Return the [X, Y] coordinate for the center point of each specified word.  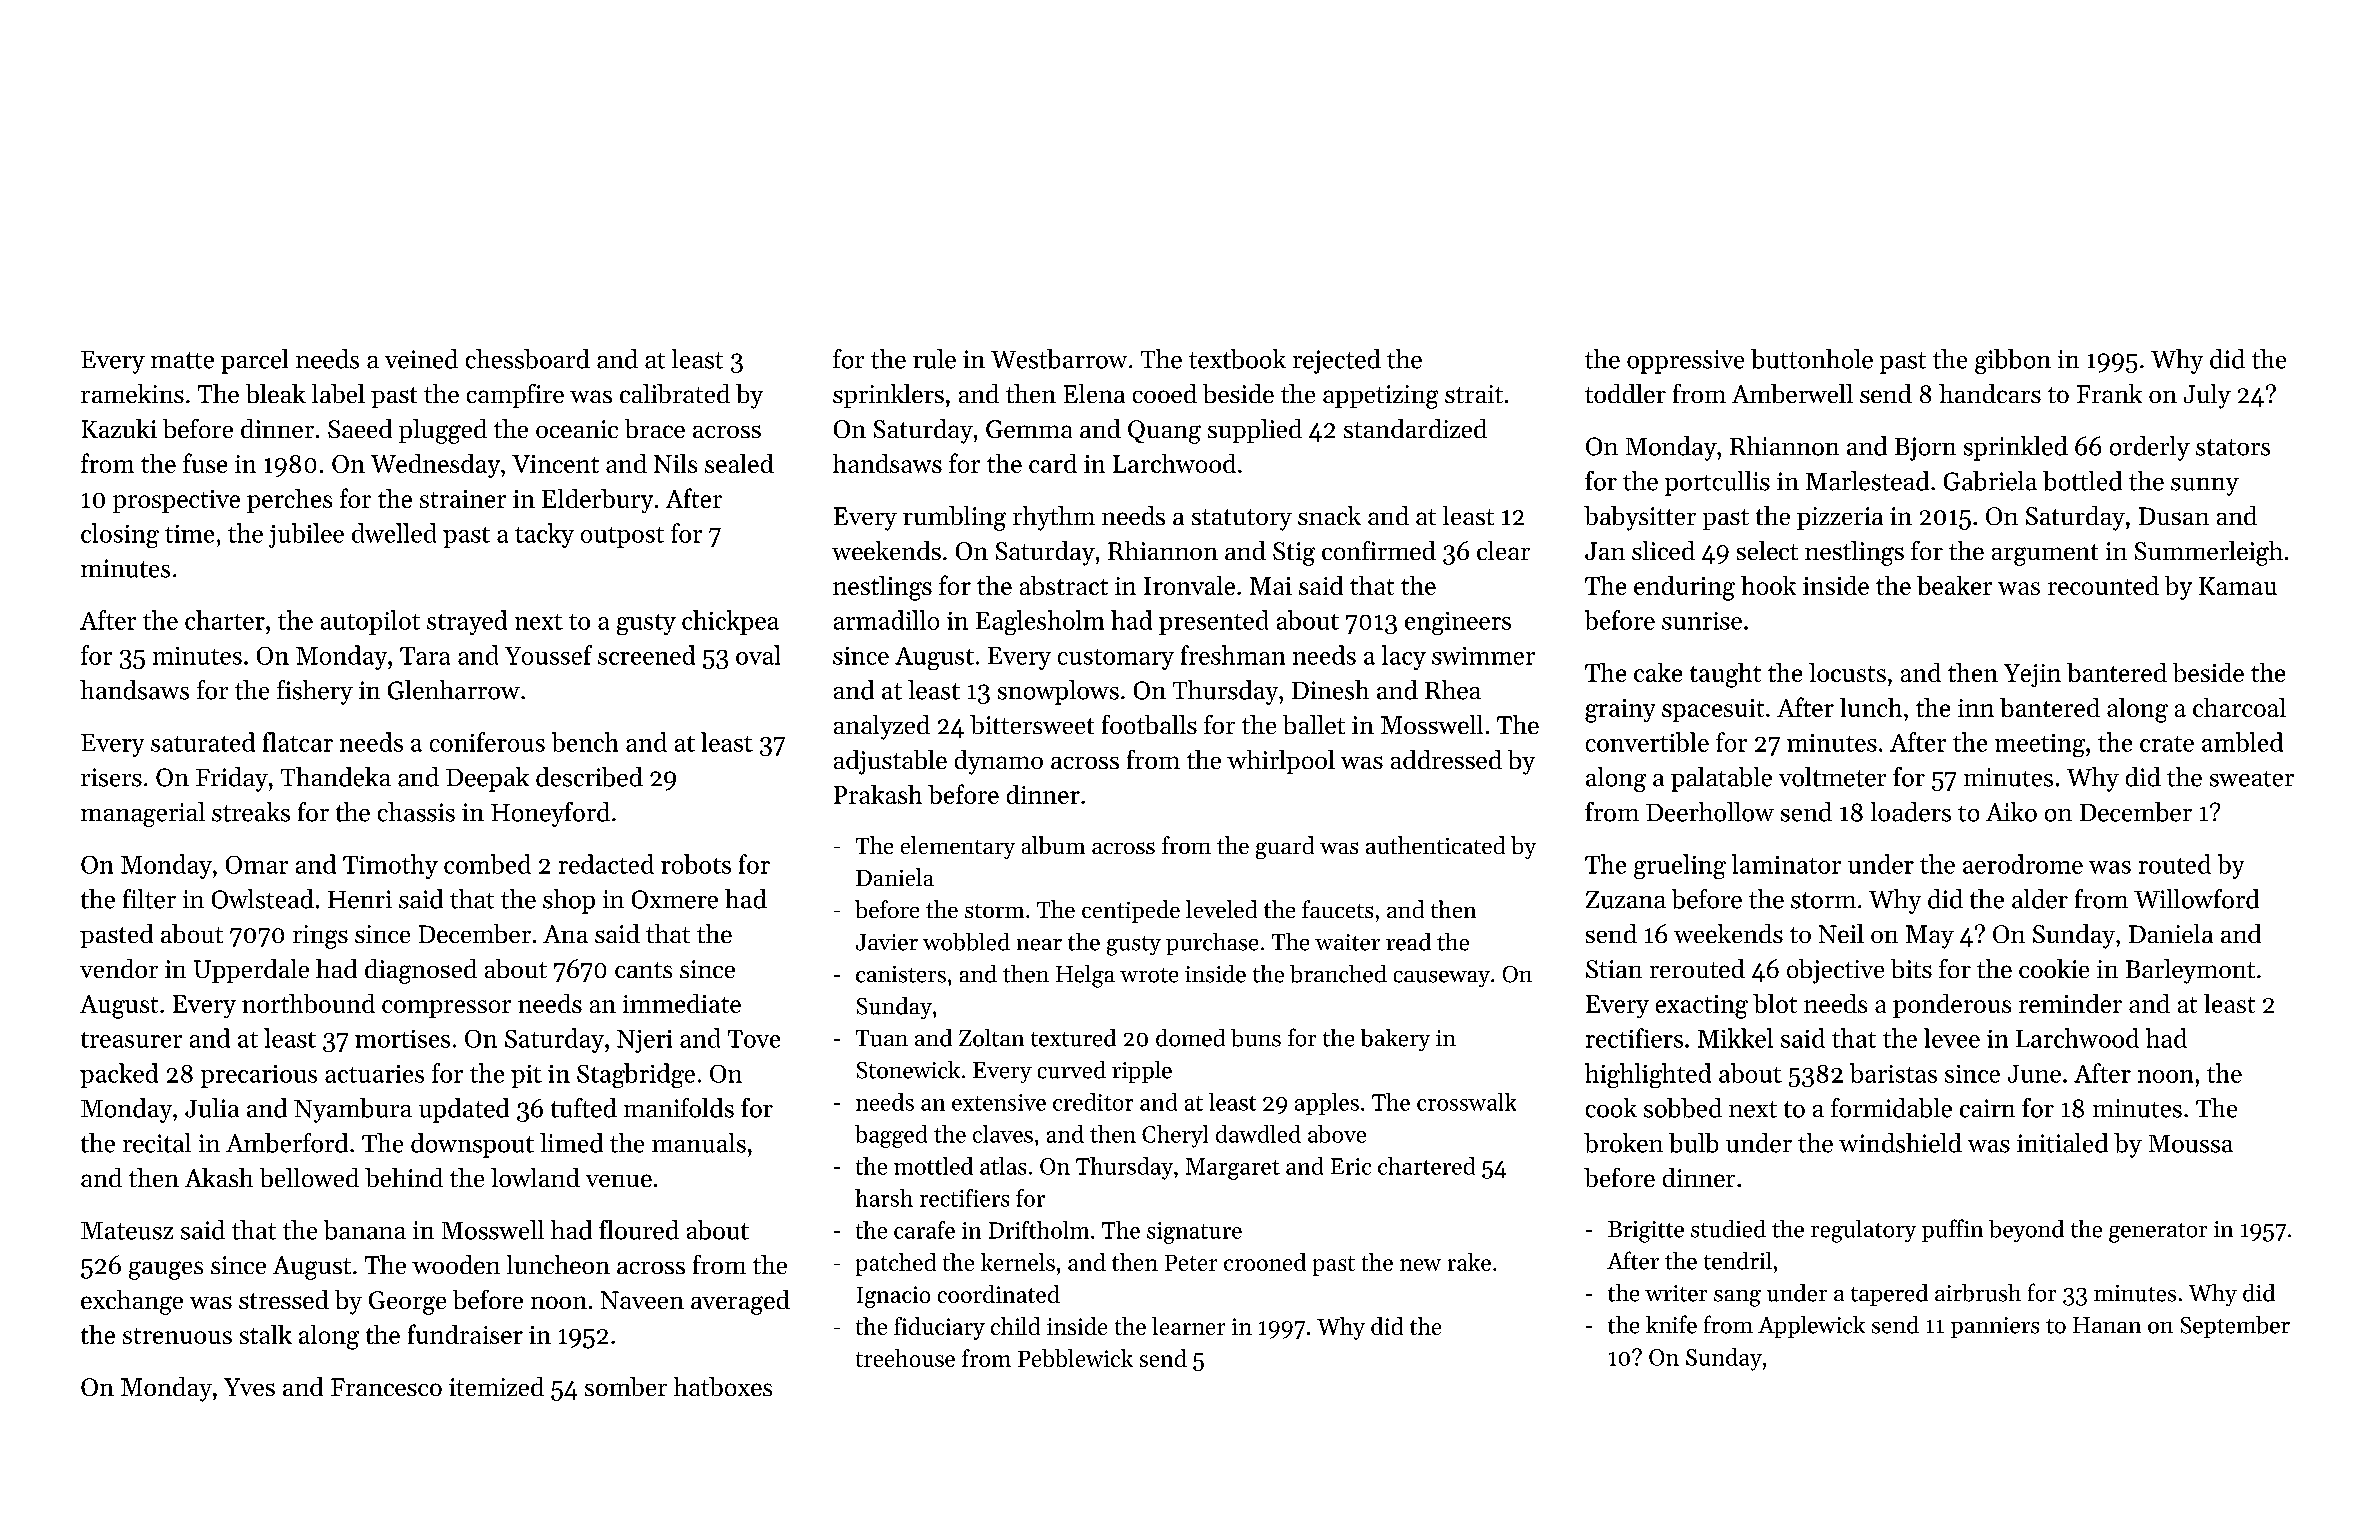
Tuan [882, 1038]
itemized [496, 1386]
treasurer [131, 1040]
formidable [1891, 1108]
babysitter [1640, 518]
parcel [254, 361]
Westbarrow [1059, 359]
